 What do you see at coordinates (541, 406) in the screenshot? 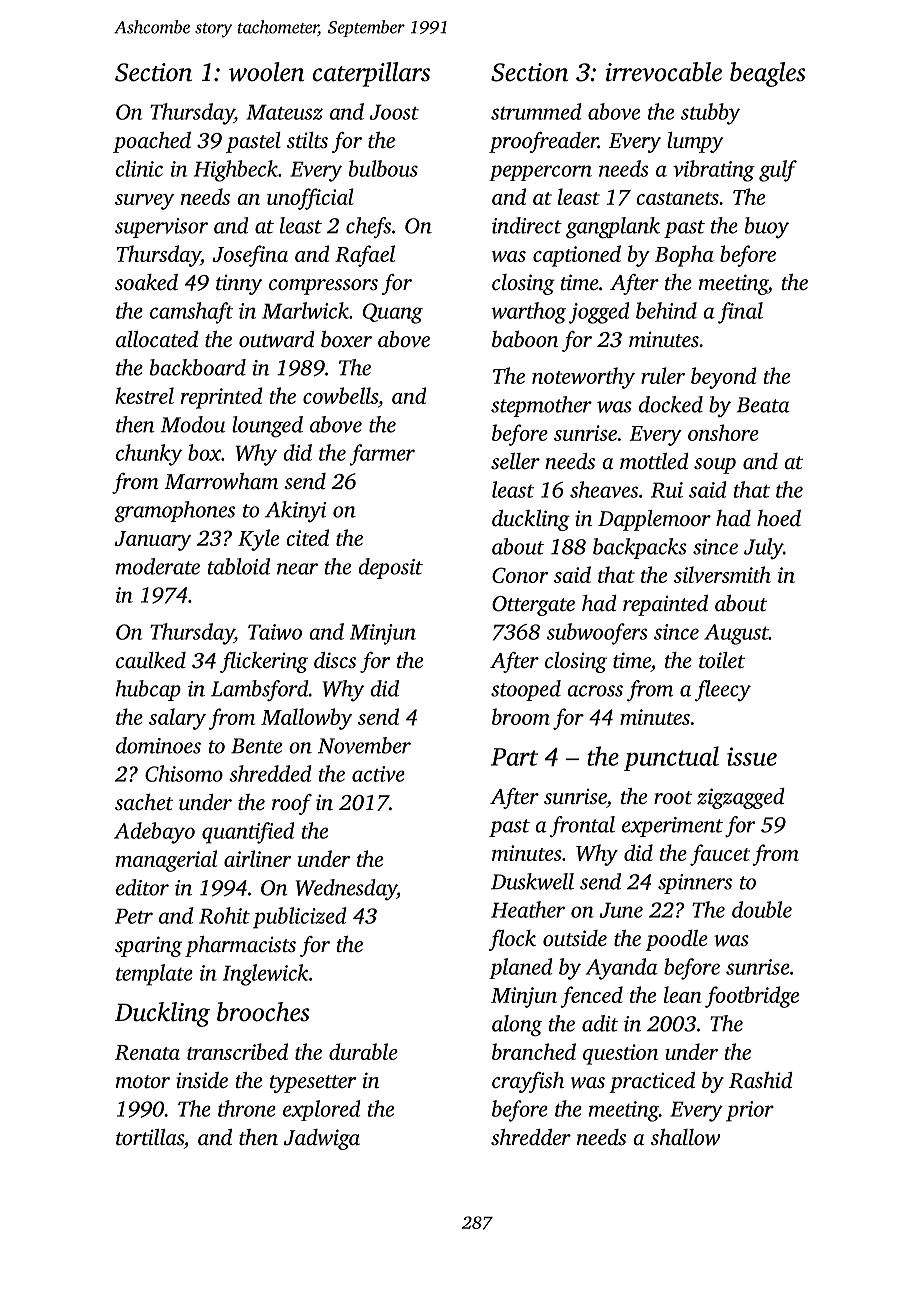
I see `stepmother` at bounding box center [541, 406].
